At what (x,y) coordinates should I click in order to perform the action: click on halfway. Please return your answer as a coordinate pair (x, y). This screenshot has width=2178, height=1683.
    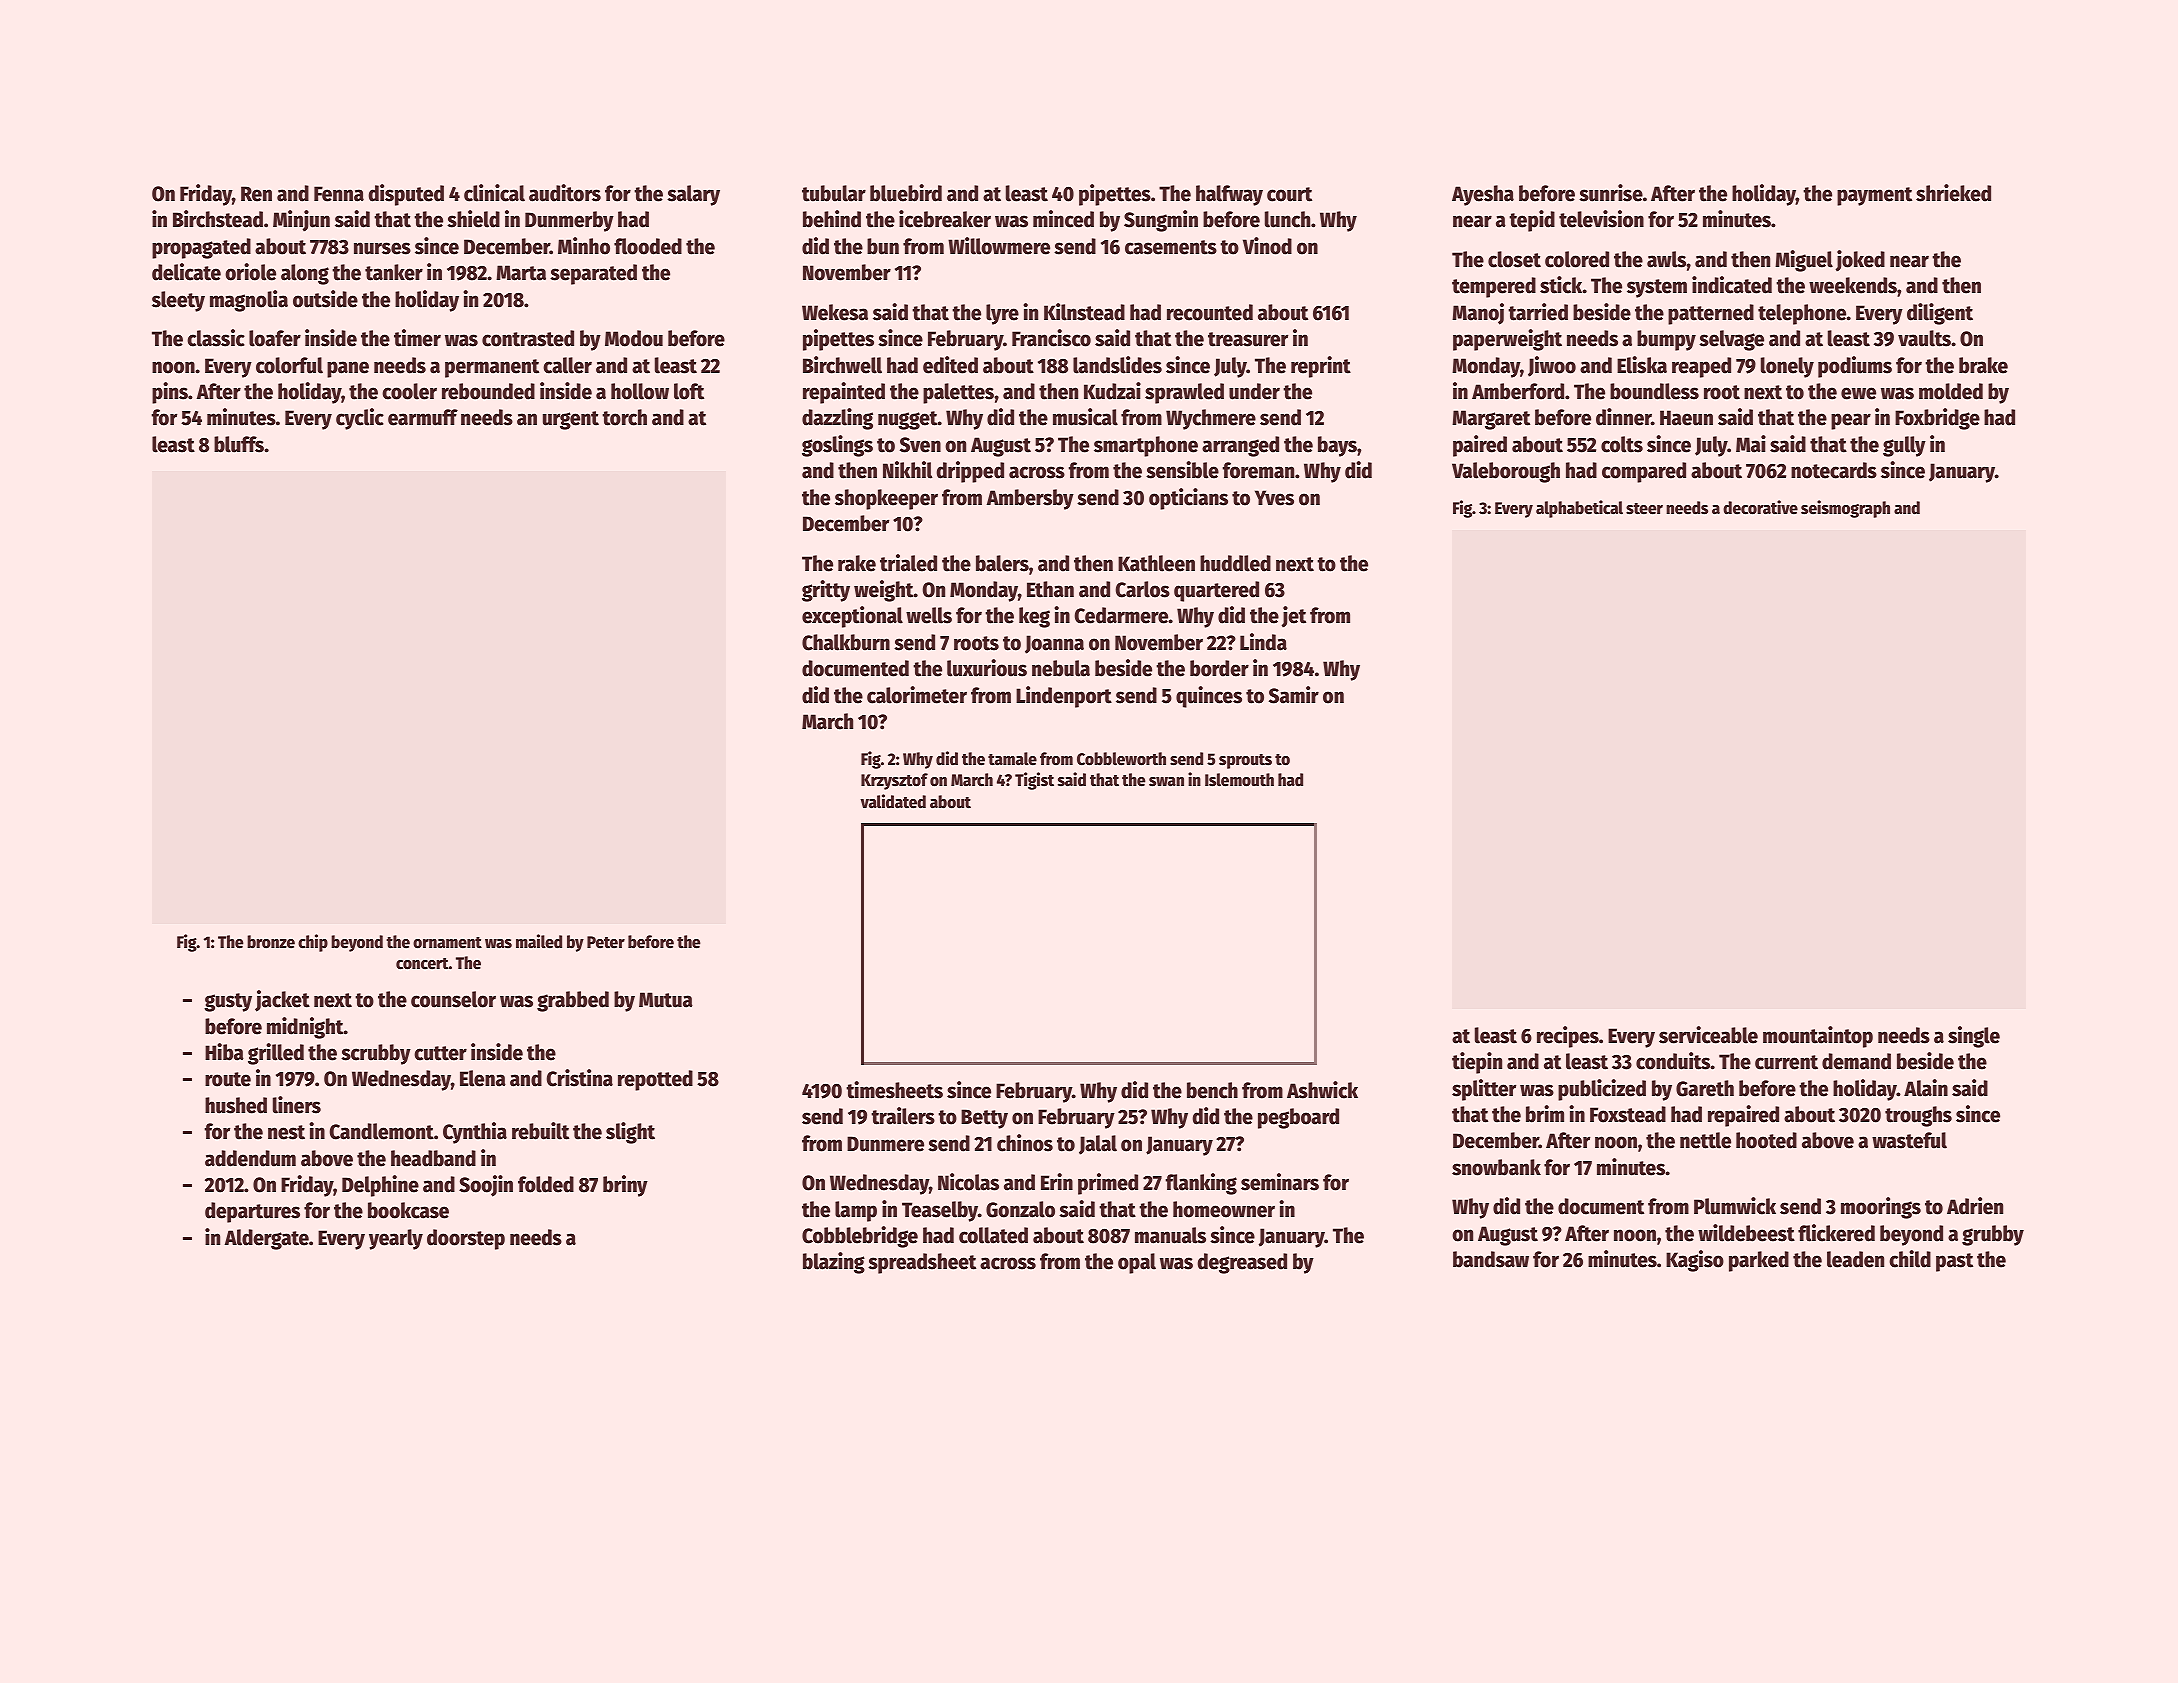
    Looking at the image, I should click on (1229, 195).
